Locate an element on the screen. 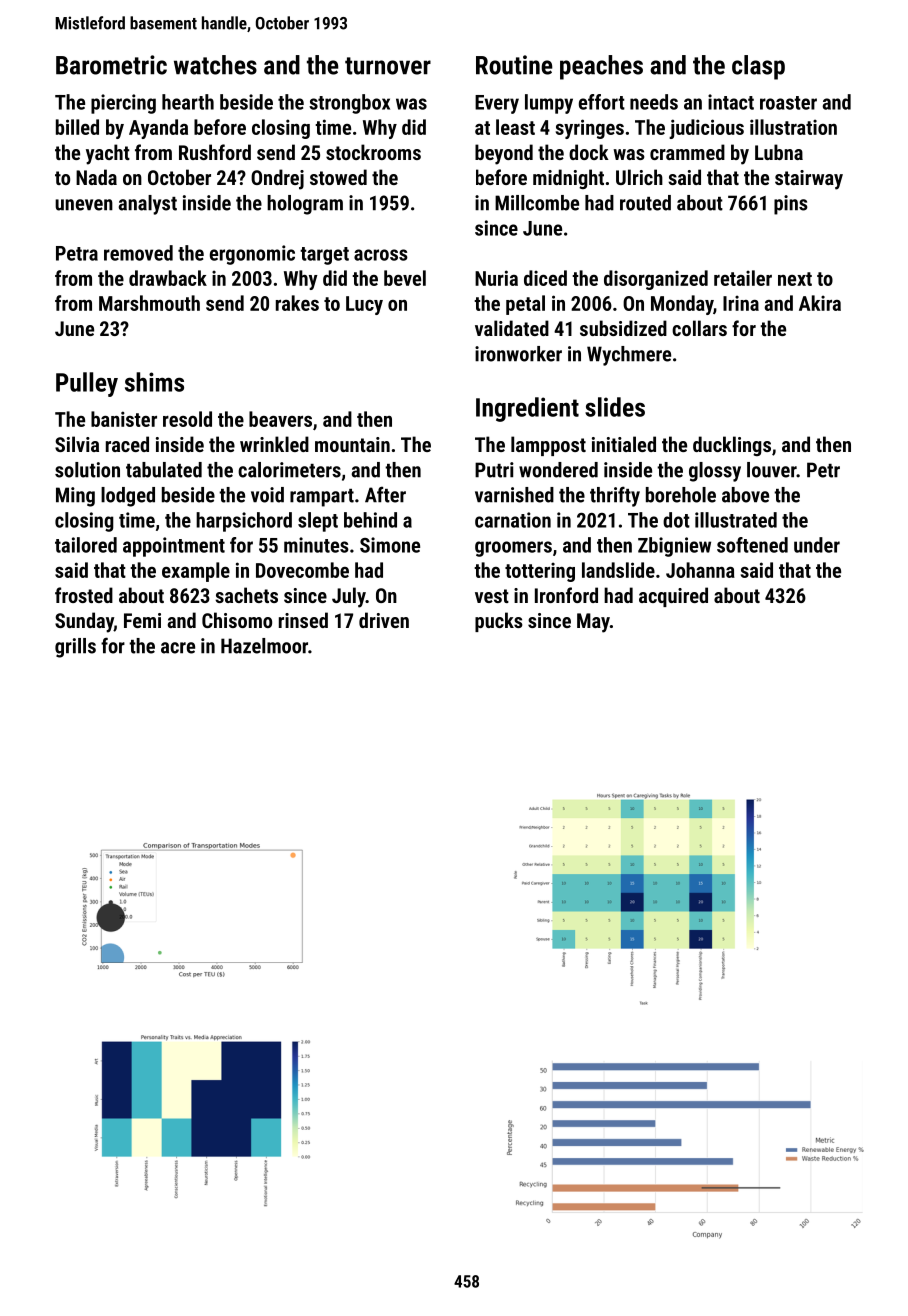 The width and height of the screenshot is (908, 1316). example is located at coordinates (196, 572).
